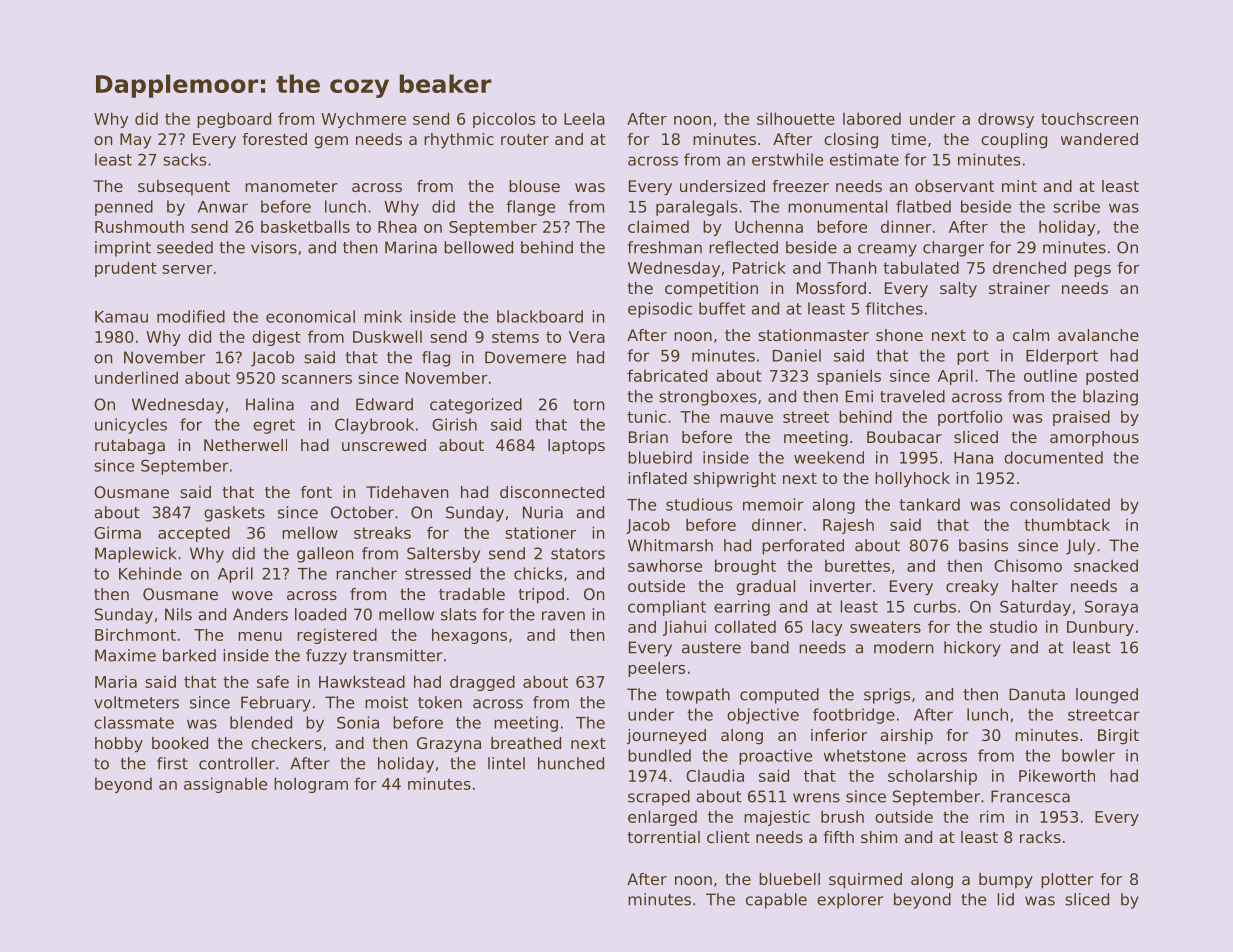  What do you see at coordinates (983, 545) in the screenshot?
I see `basins` at bounding box center [983, 545].
